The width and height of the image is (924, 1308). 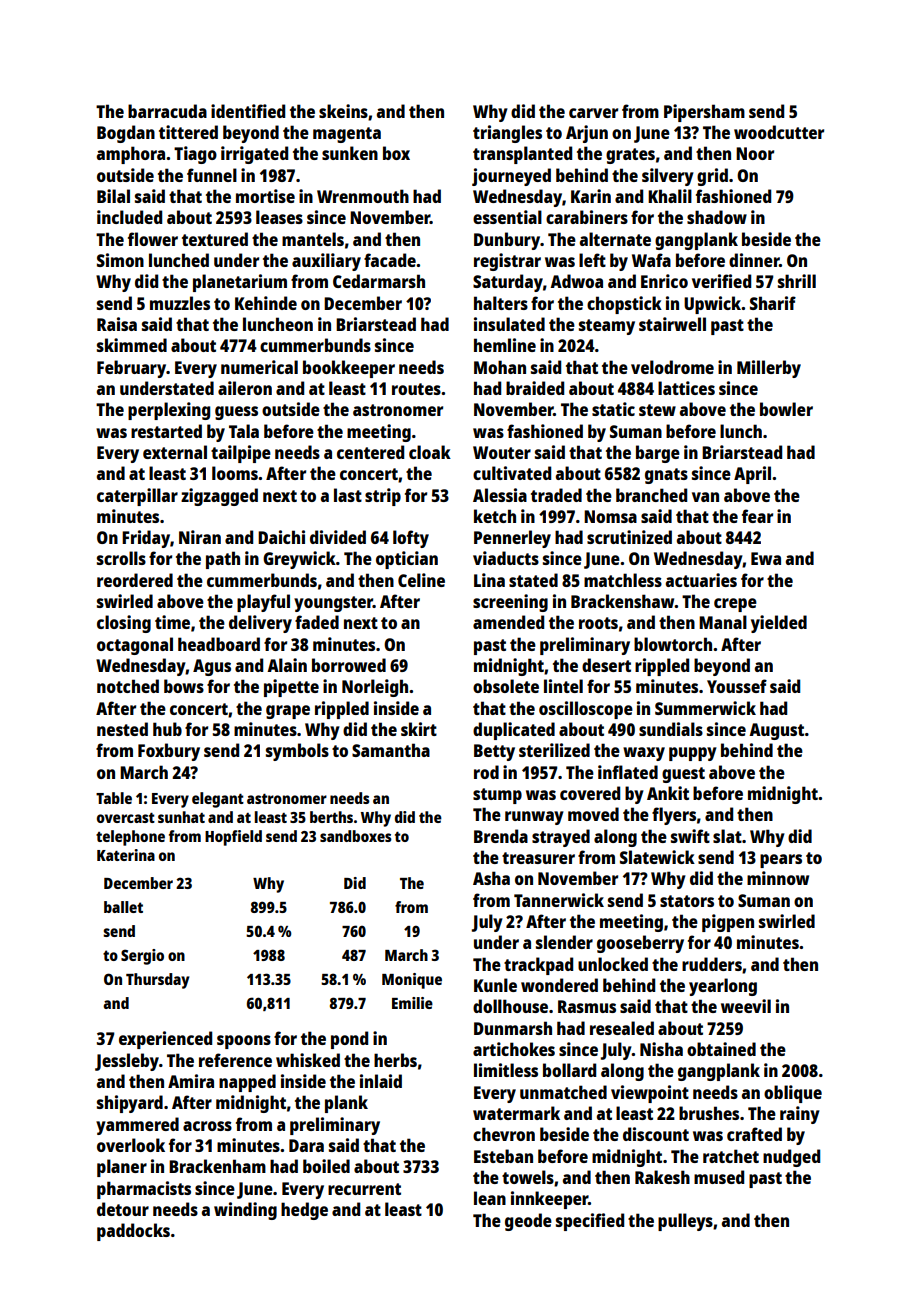 What do you see at coordinates (356, 836) in the image?
I see `sandboxes` at bounding box center [356, 836].
